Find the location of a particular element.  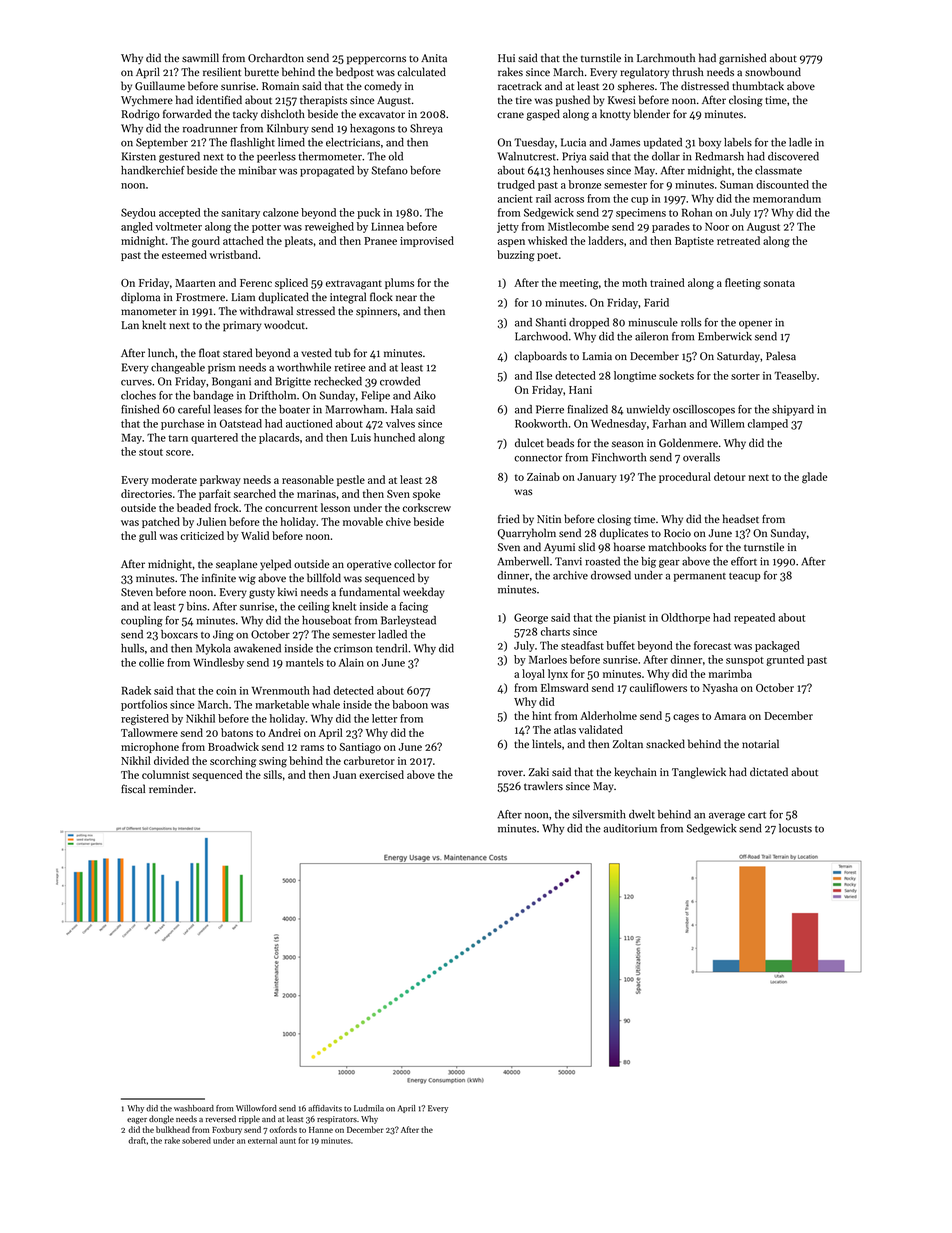

hoarse is located at coordinates (629, 547).
